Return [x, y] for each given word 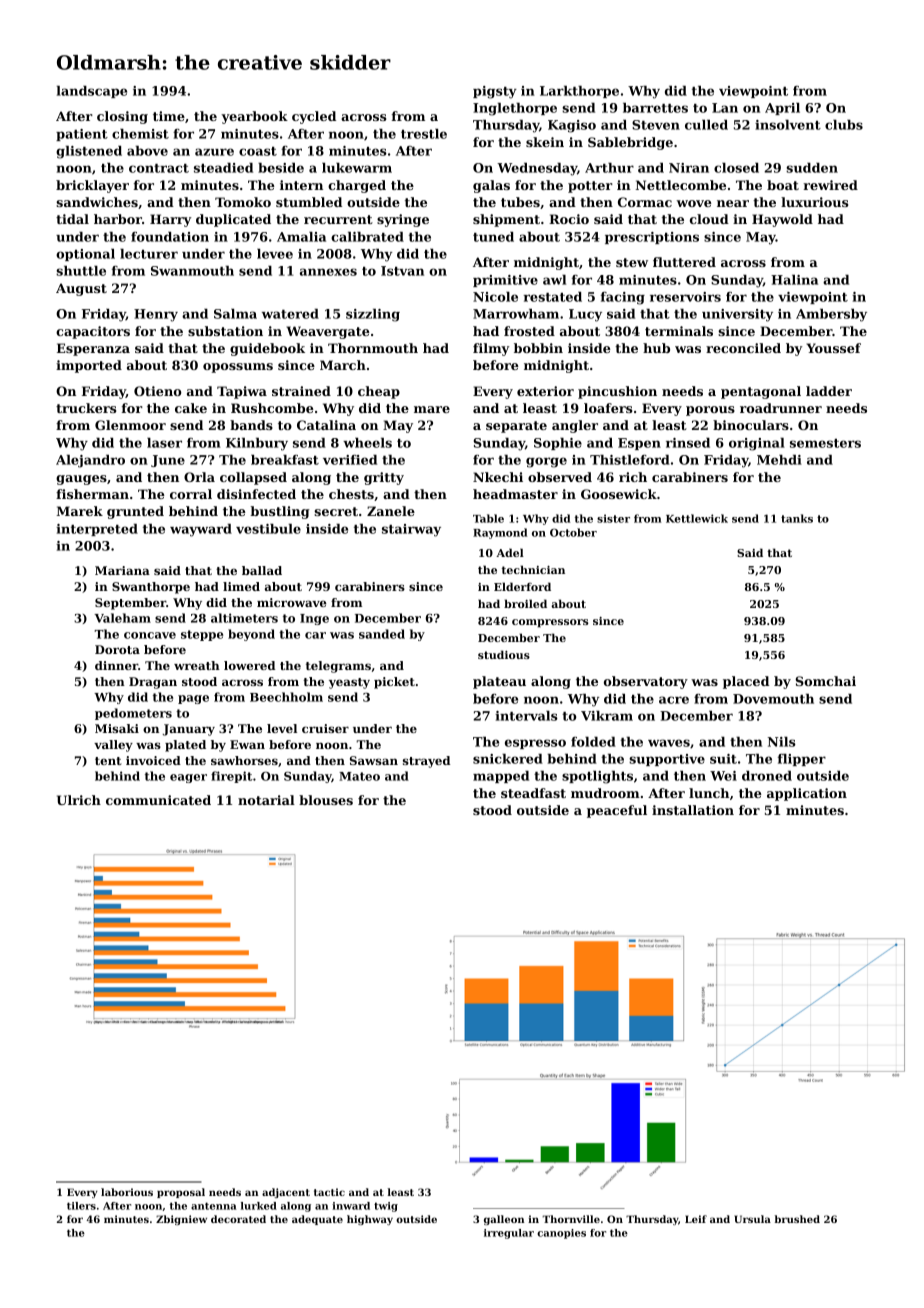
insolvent [788, 125]
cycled [314, 117]
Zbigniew [181, 1220]
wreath [197, 665]
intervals [526, 716]
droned [767, 776]
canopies [561, 1234]
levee [275, 254]
